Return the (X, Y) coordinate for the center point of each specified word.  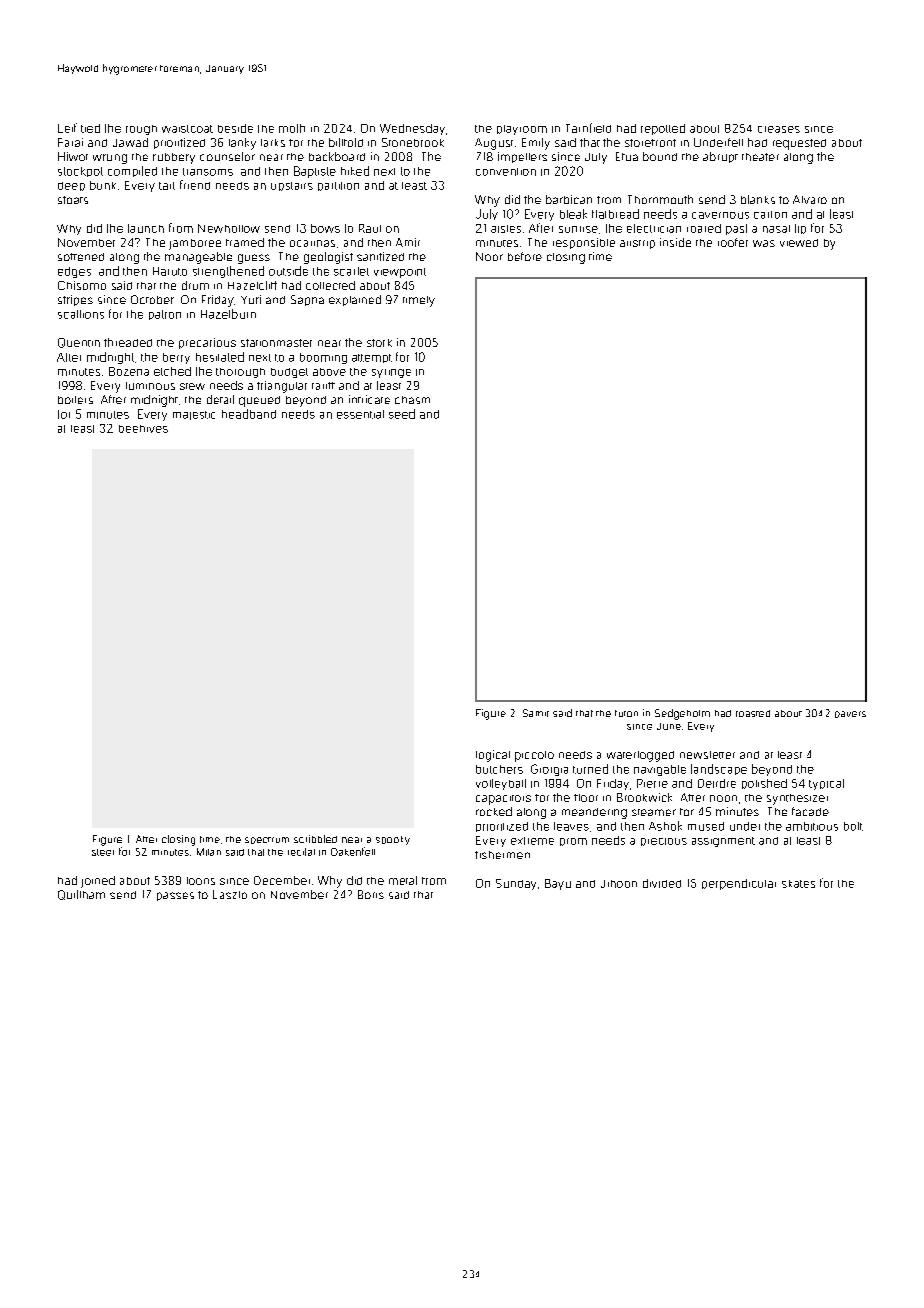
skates (798, 884)
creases (779, 129)
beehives (143, 429)
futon (626, 713)
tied (90, 128)
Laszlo (230, 894)
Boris (371, 894)
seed (402, 414)
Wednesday (412, 129)
